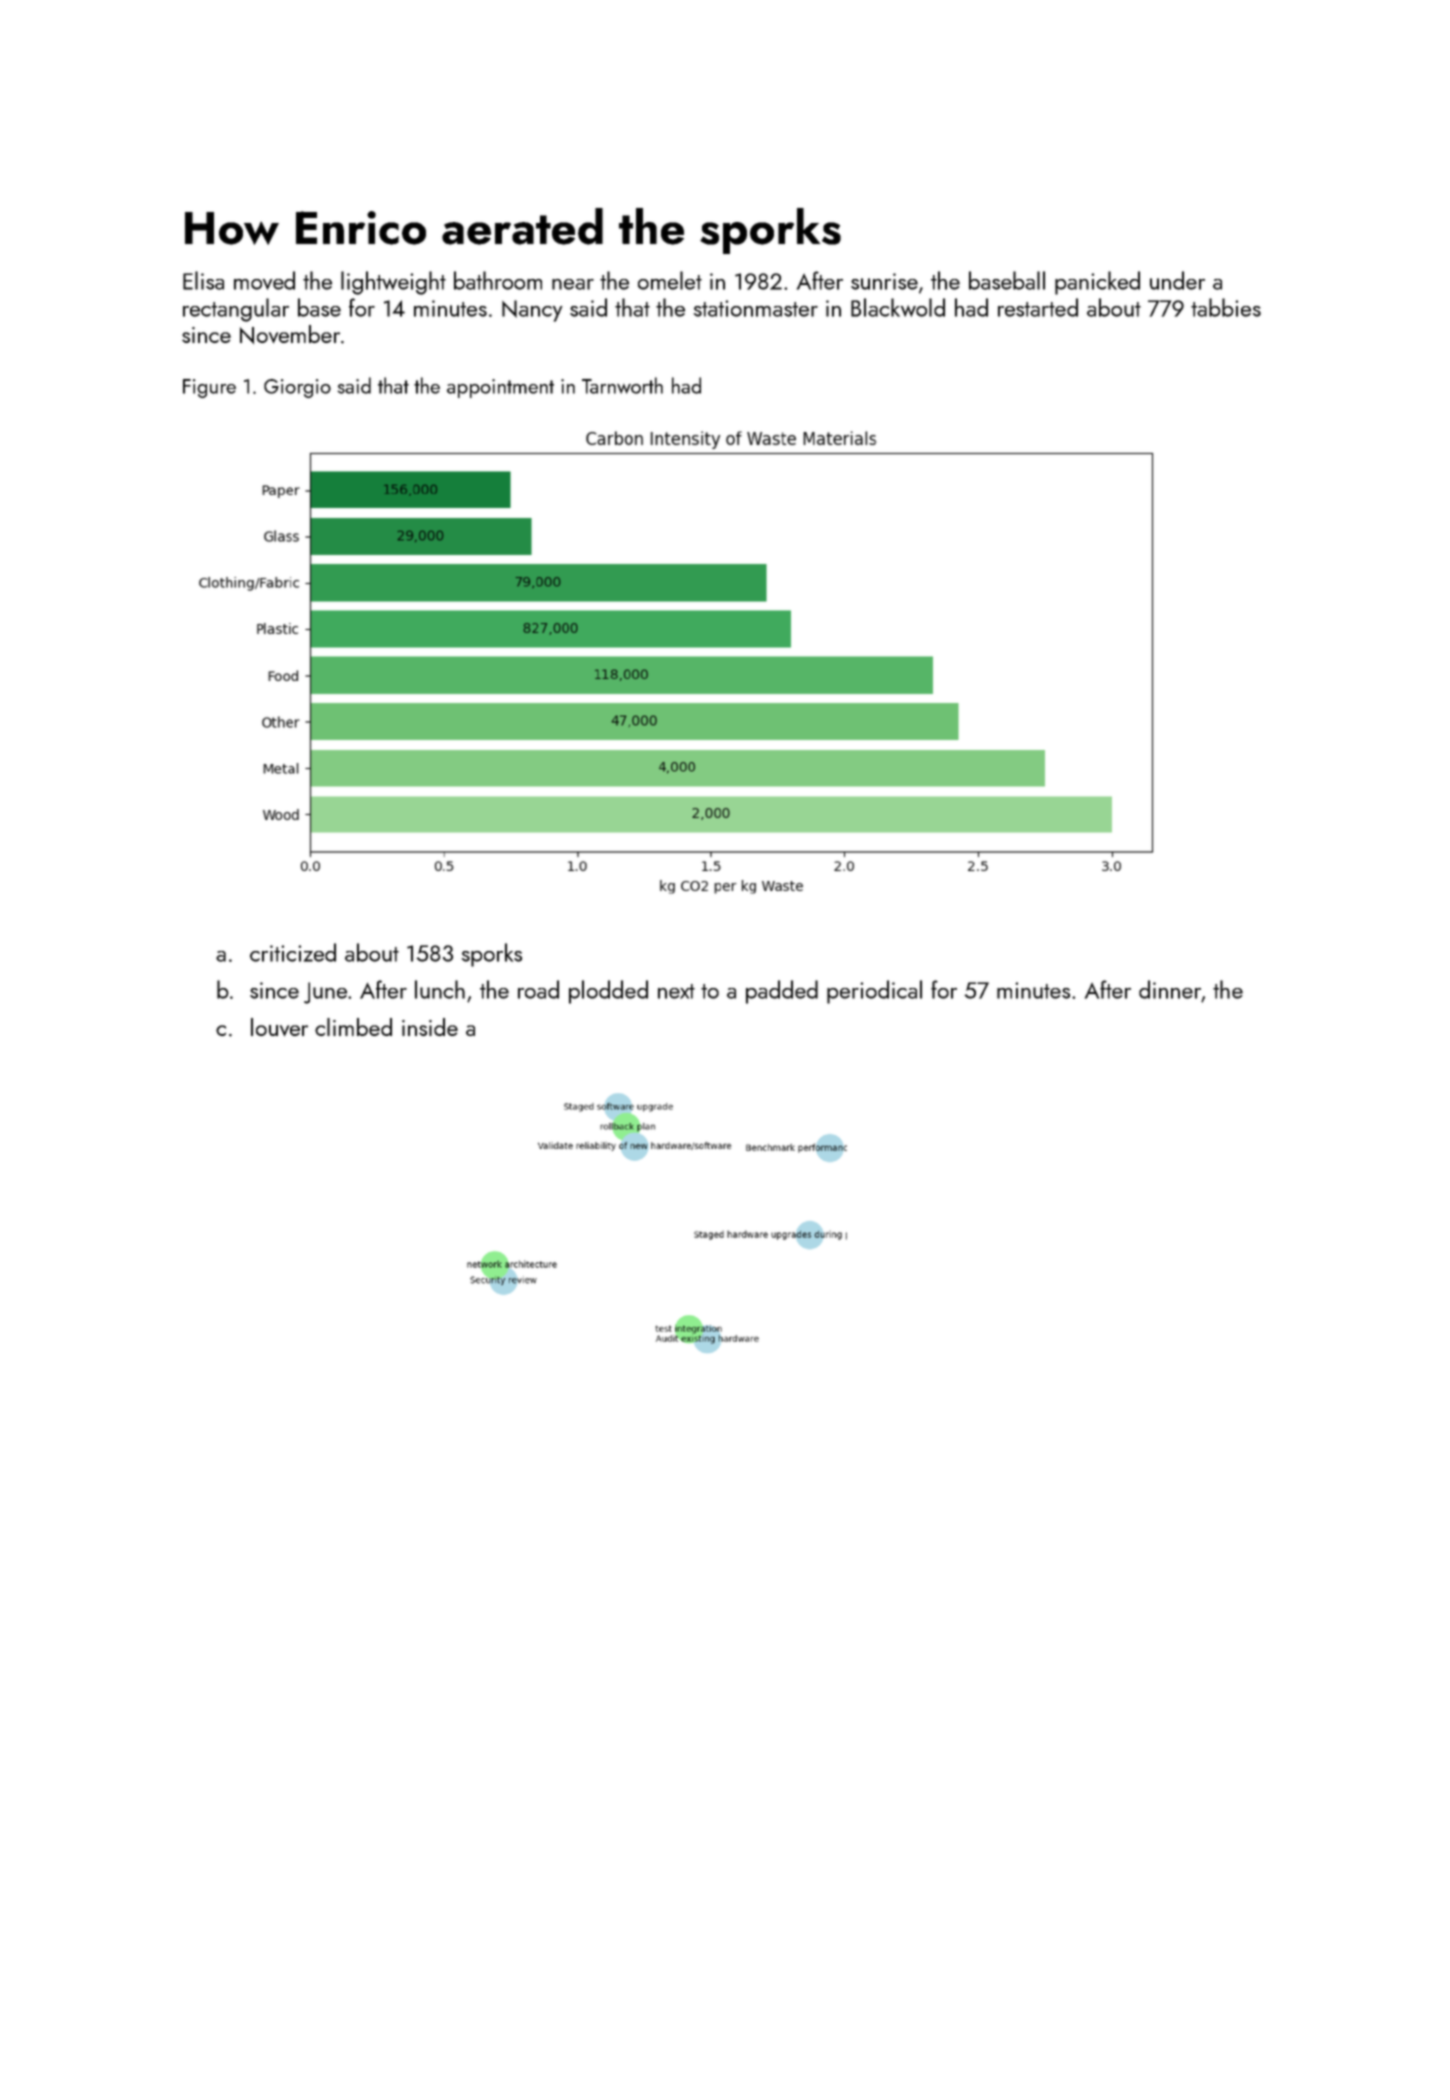 This screenshot has width=1450, height=2100. What do you see at coordinates (1226, 307) in the screenshot?
I see `tabbies` at bounding box center [1226, 307].
